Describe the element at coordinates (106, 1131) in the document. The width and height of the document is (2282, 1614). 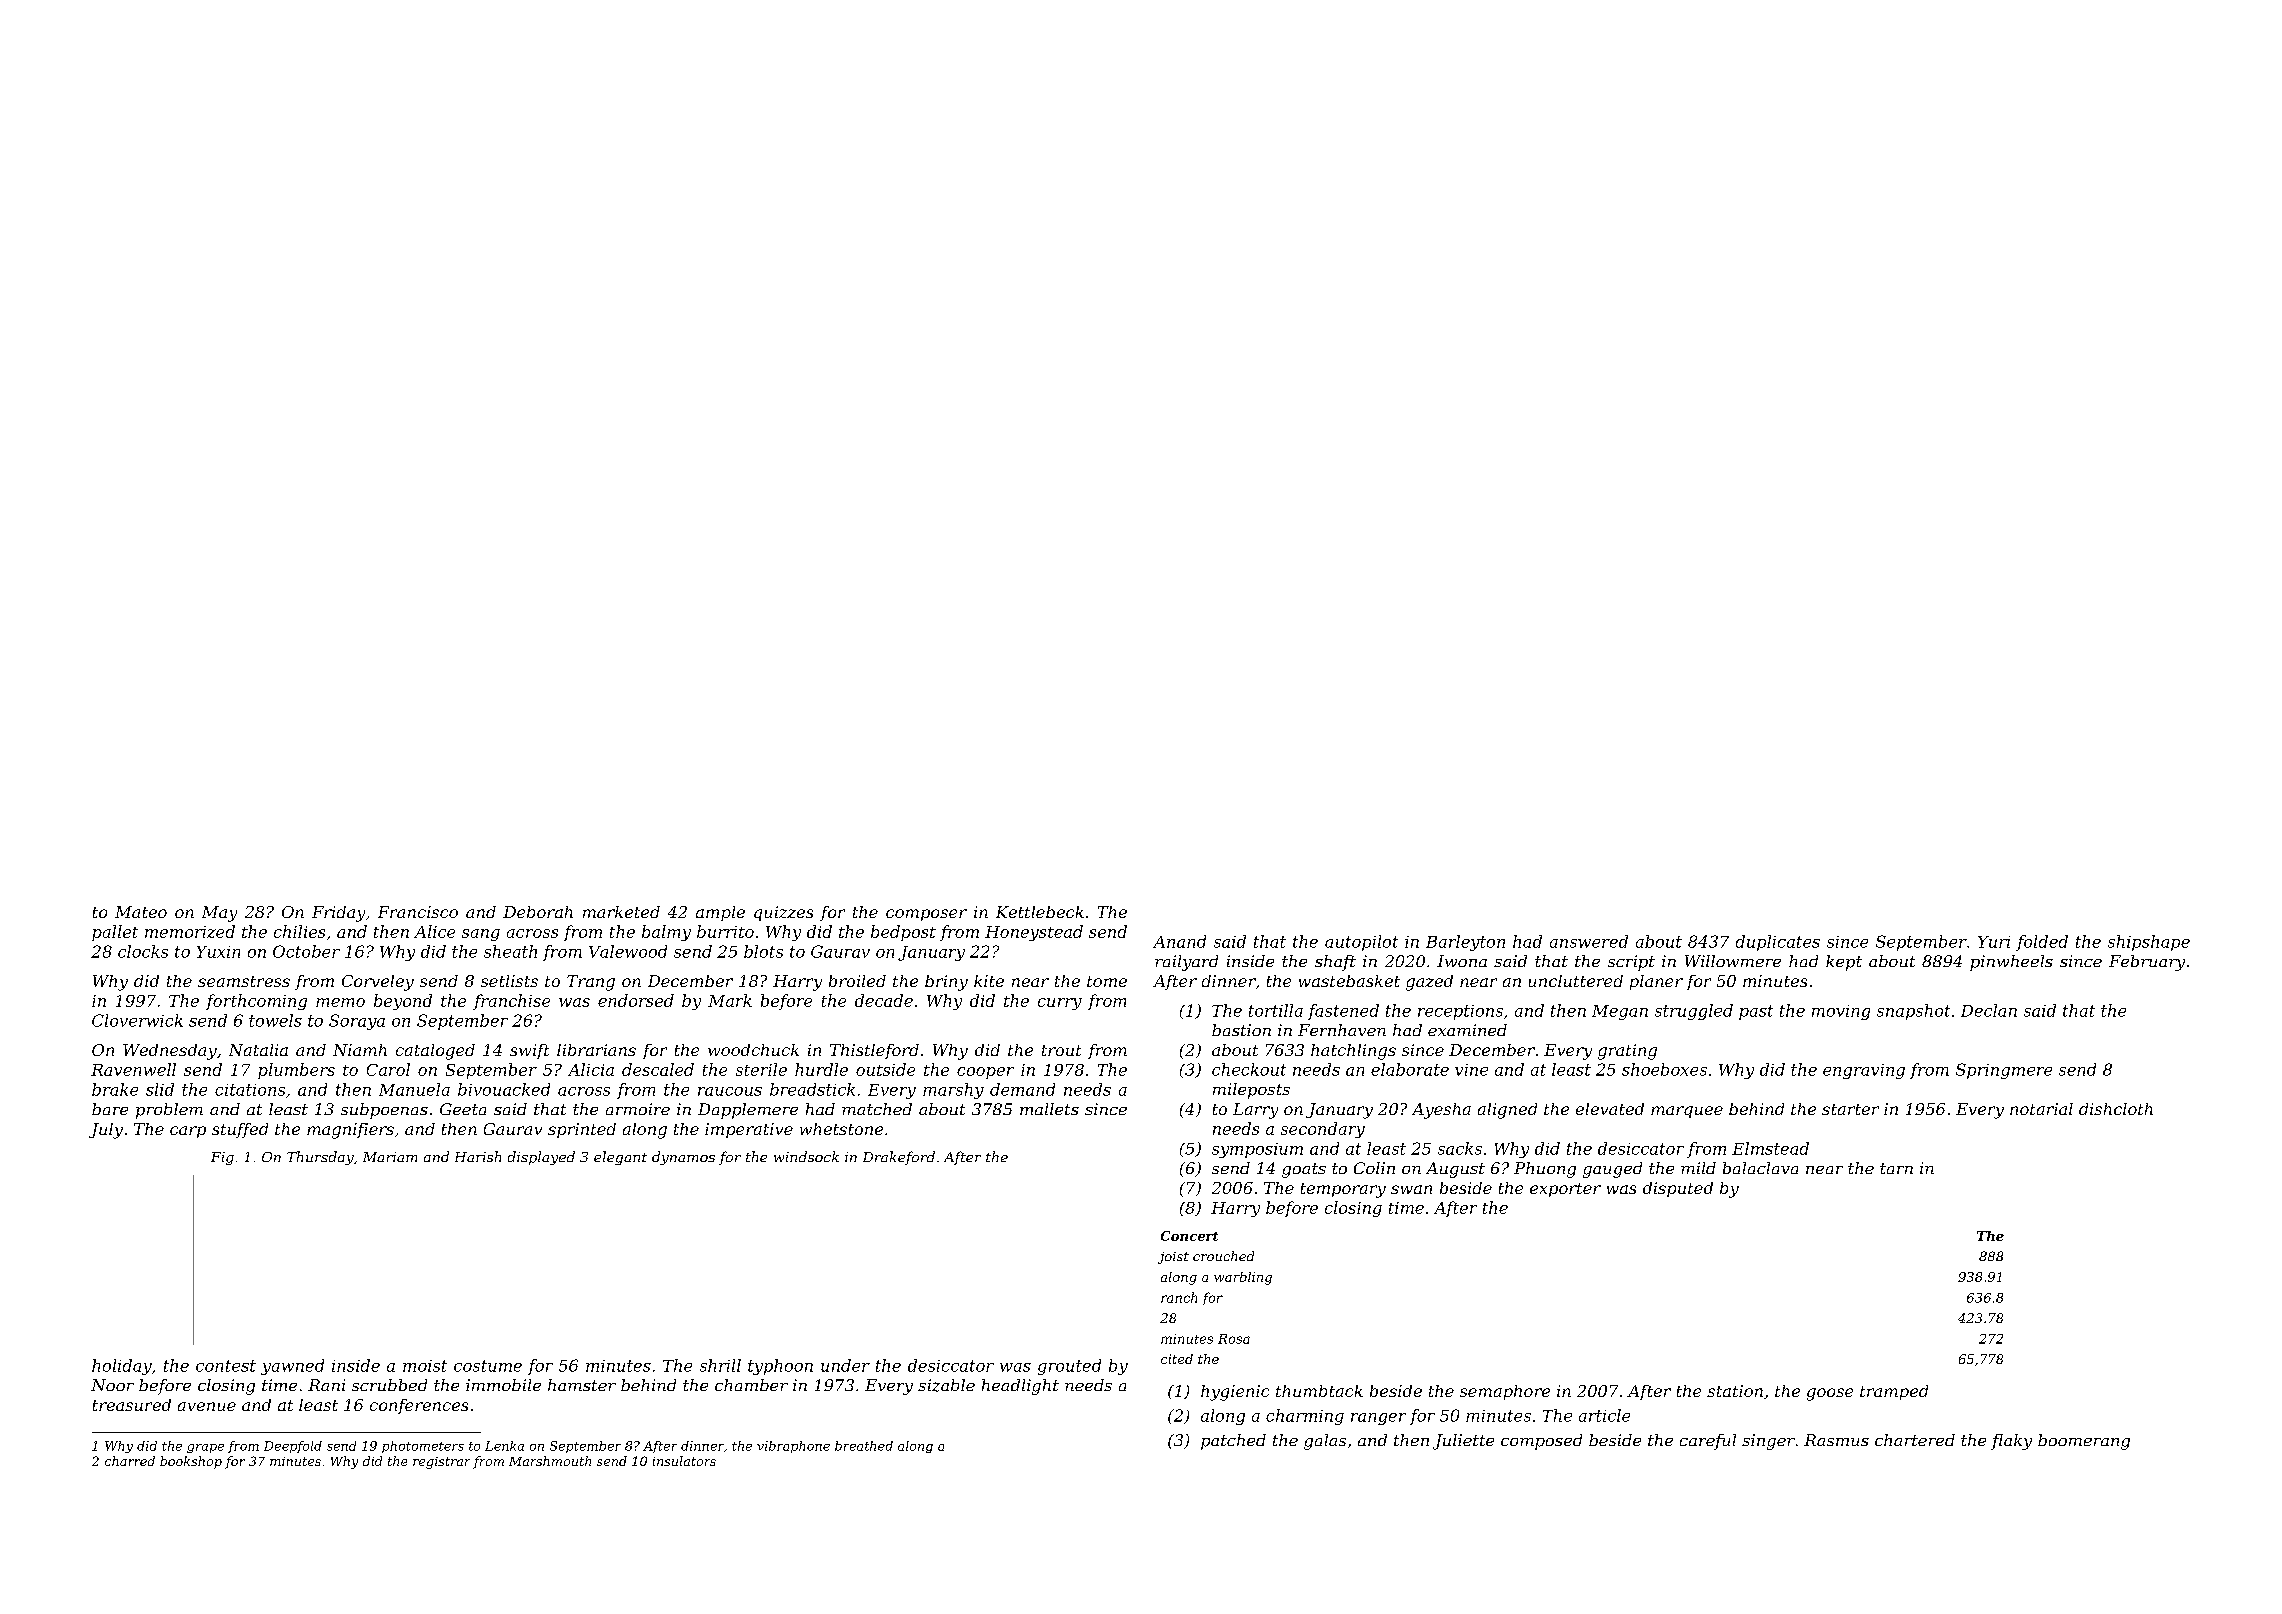
I see `July` at that location.
